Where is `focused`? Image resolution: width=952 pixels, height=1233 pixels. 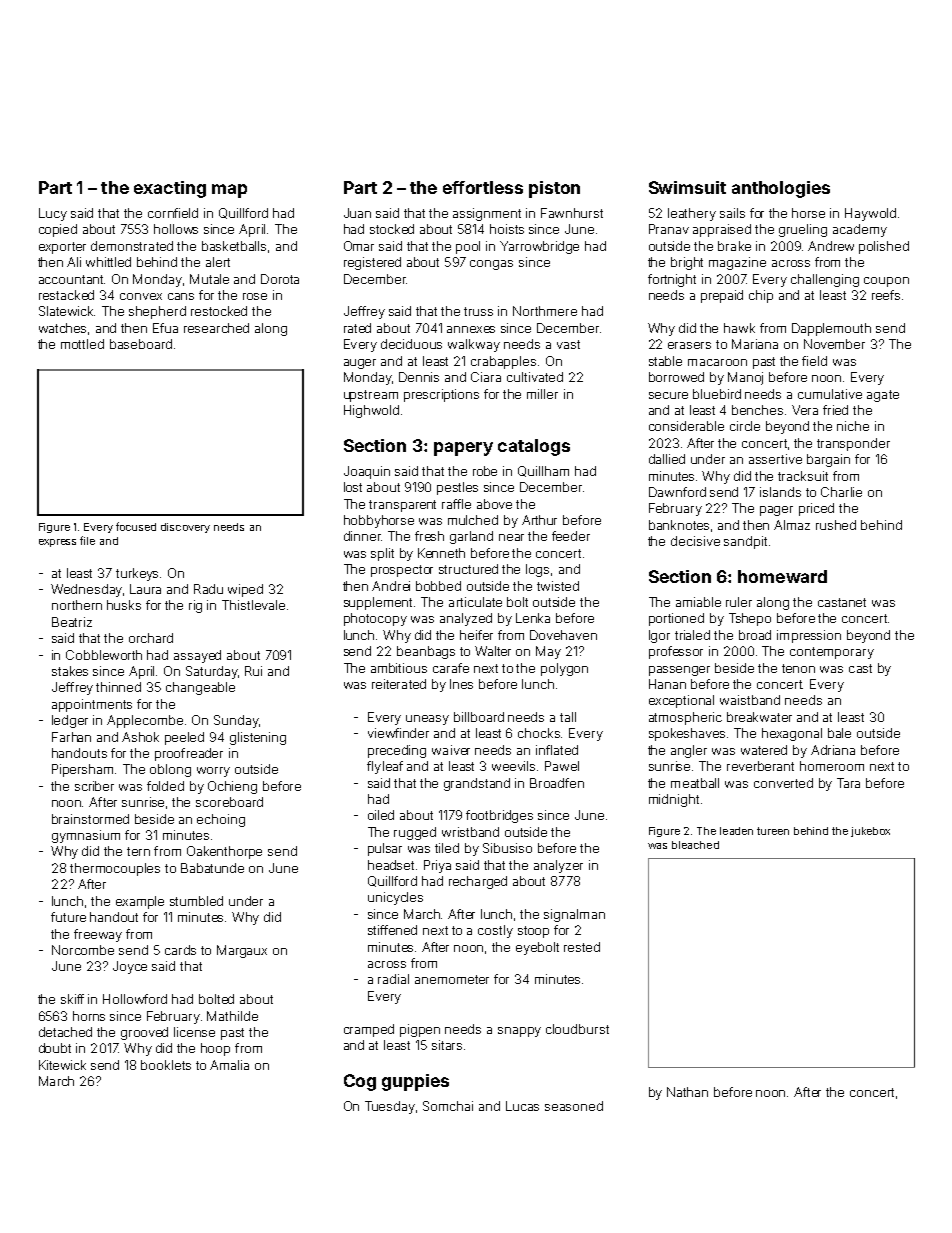 focused is located at coordinates (136, 526).
